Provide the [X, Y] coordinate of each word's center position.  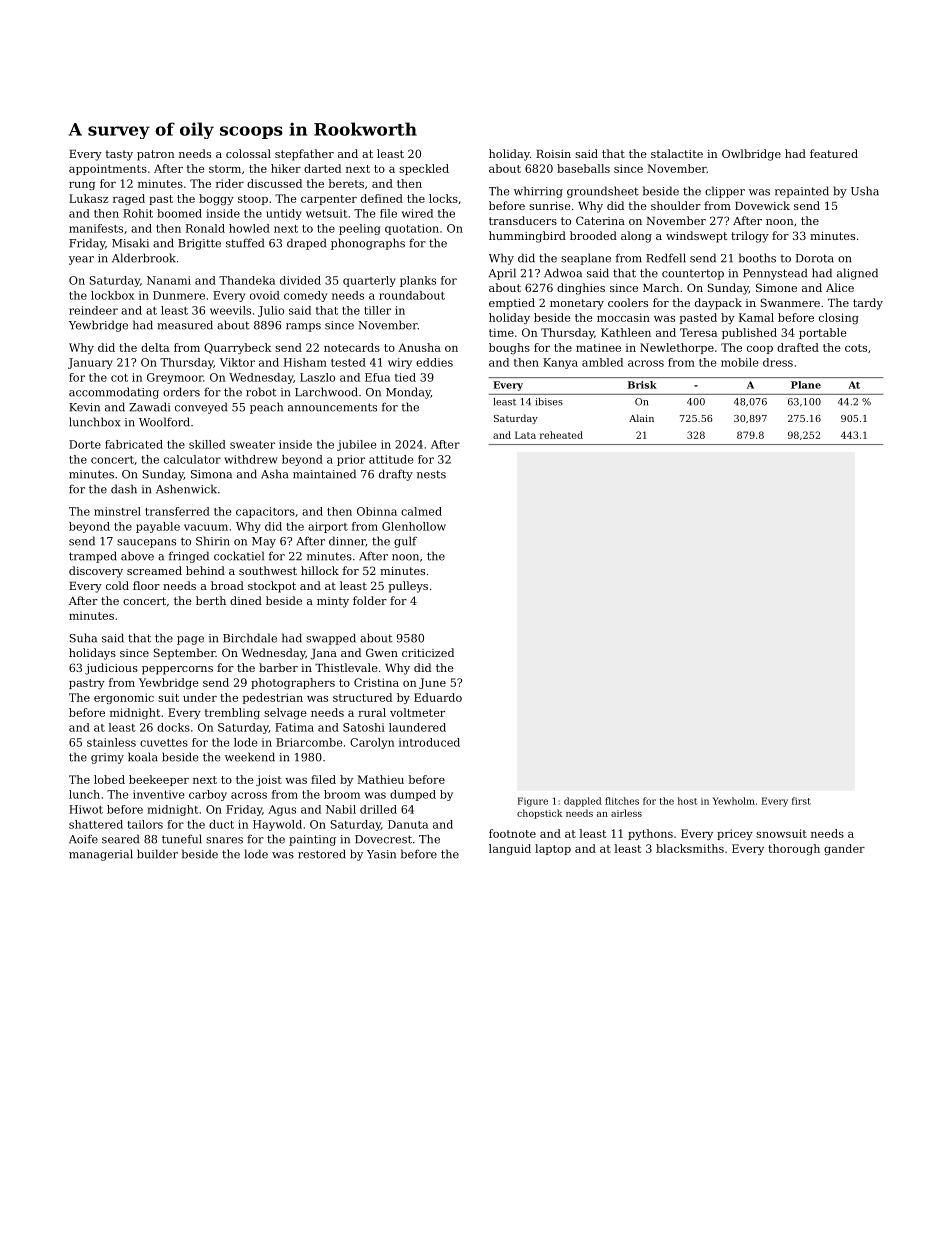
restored [322, 854]
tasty [119, 155]
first [801, 801]
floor [146, 585]
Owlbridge [751, 155]
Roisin [553, 154]
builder [157, 854]
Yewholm [734, 801]
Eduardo [438, 697]
